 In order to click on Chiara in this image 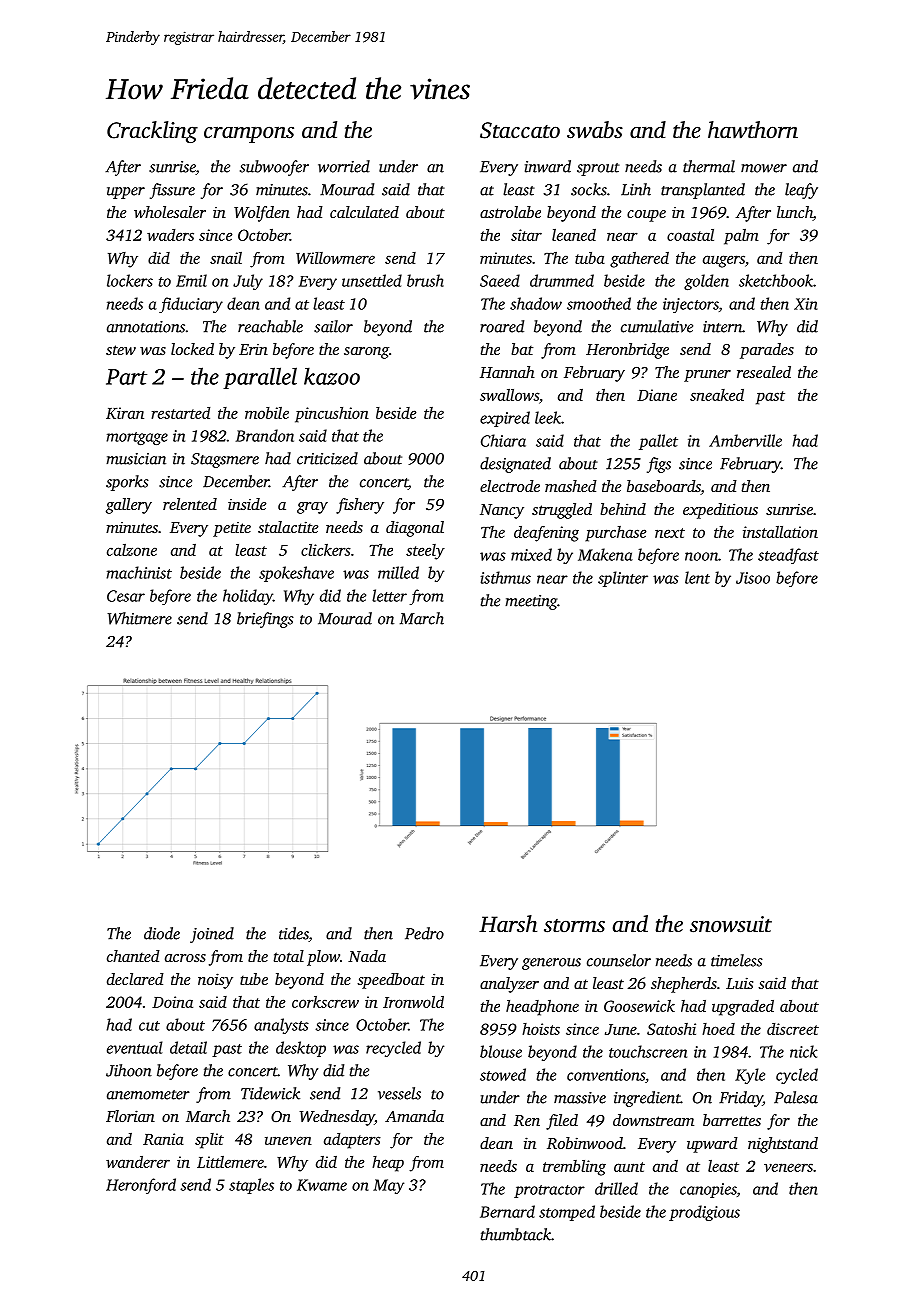, I will do `click(503, 440)`.
